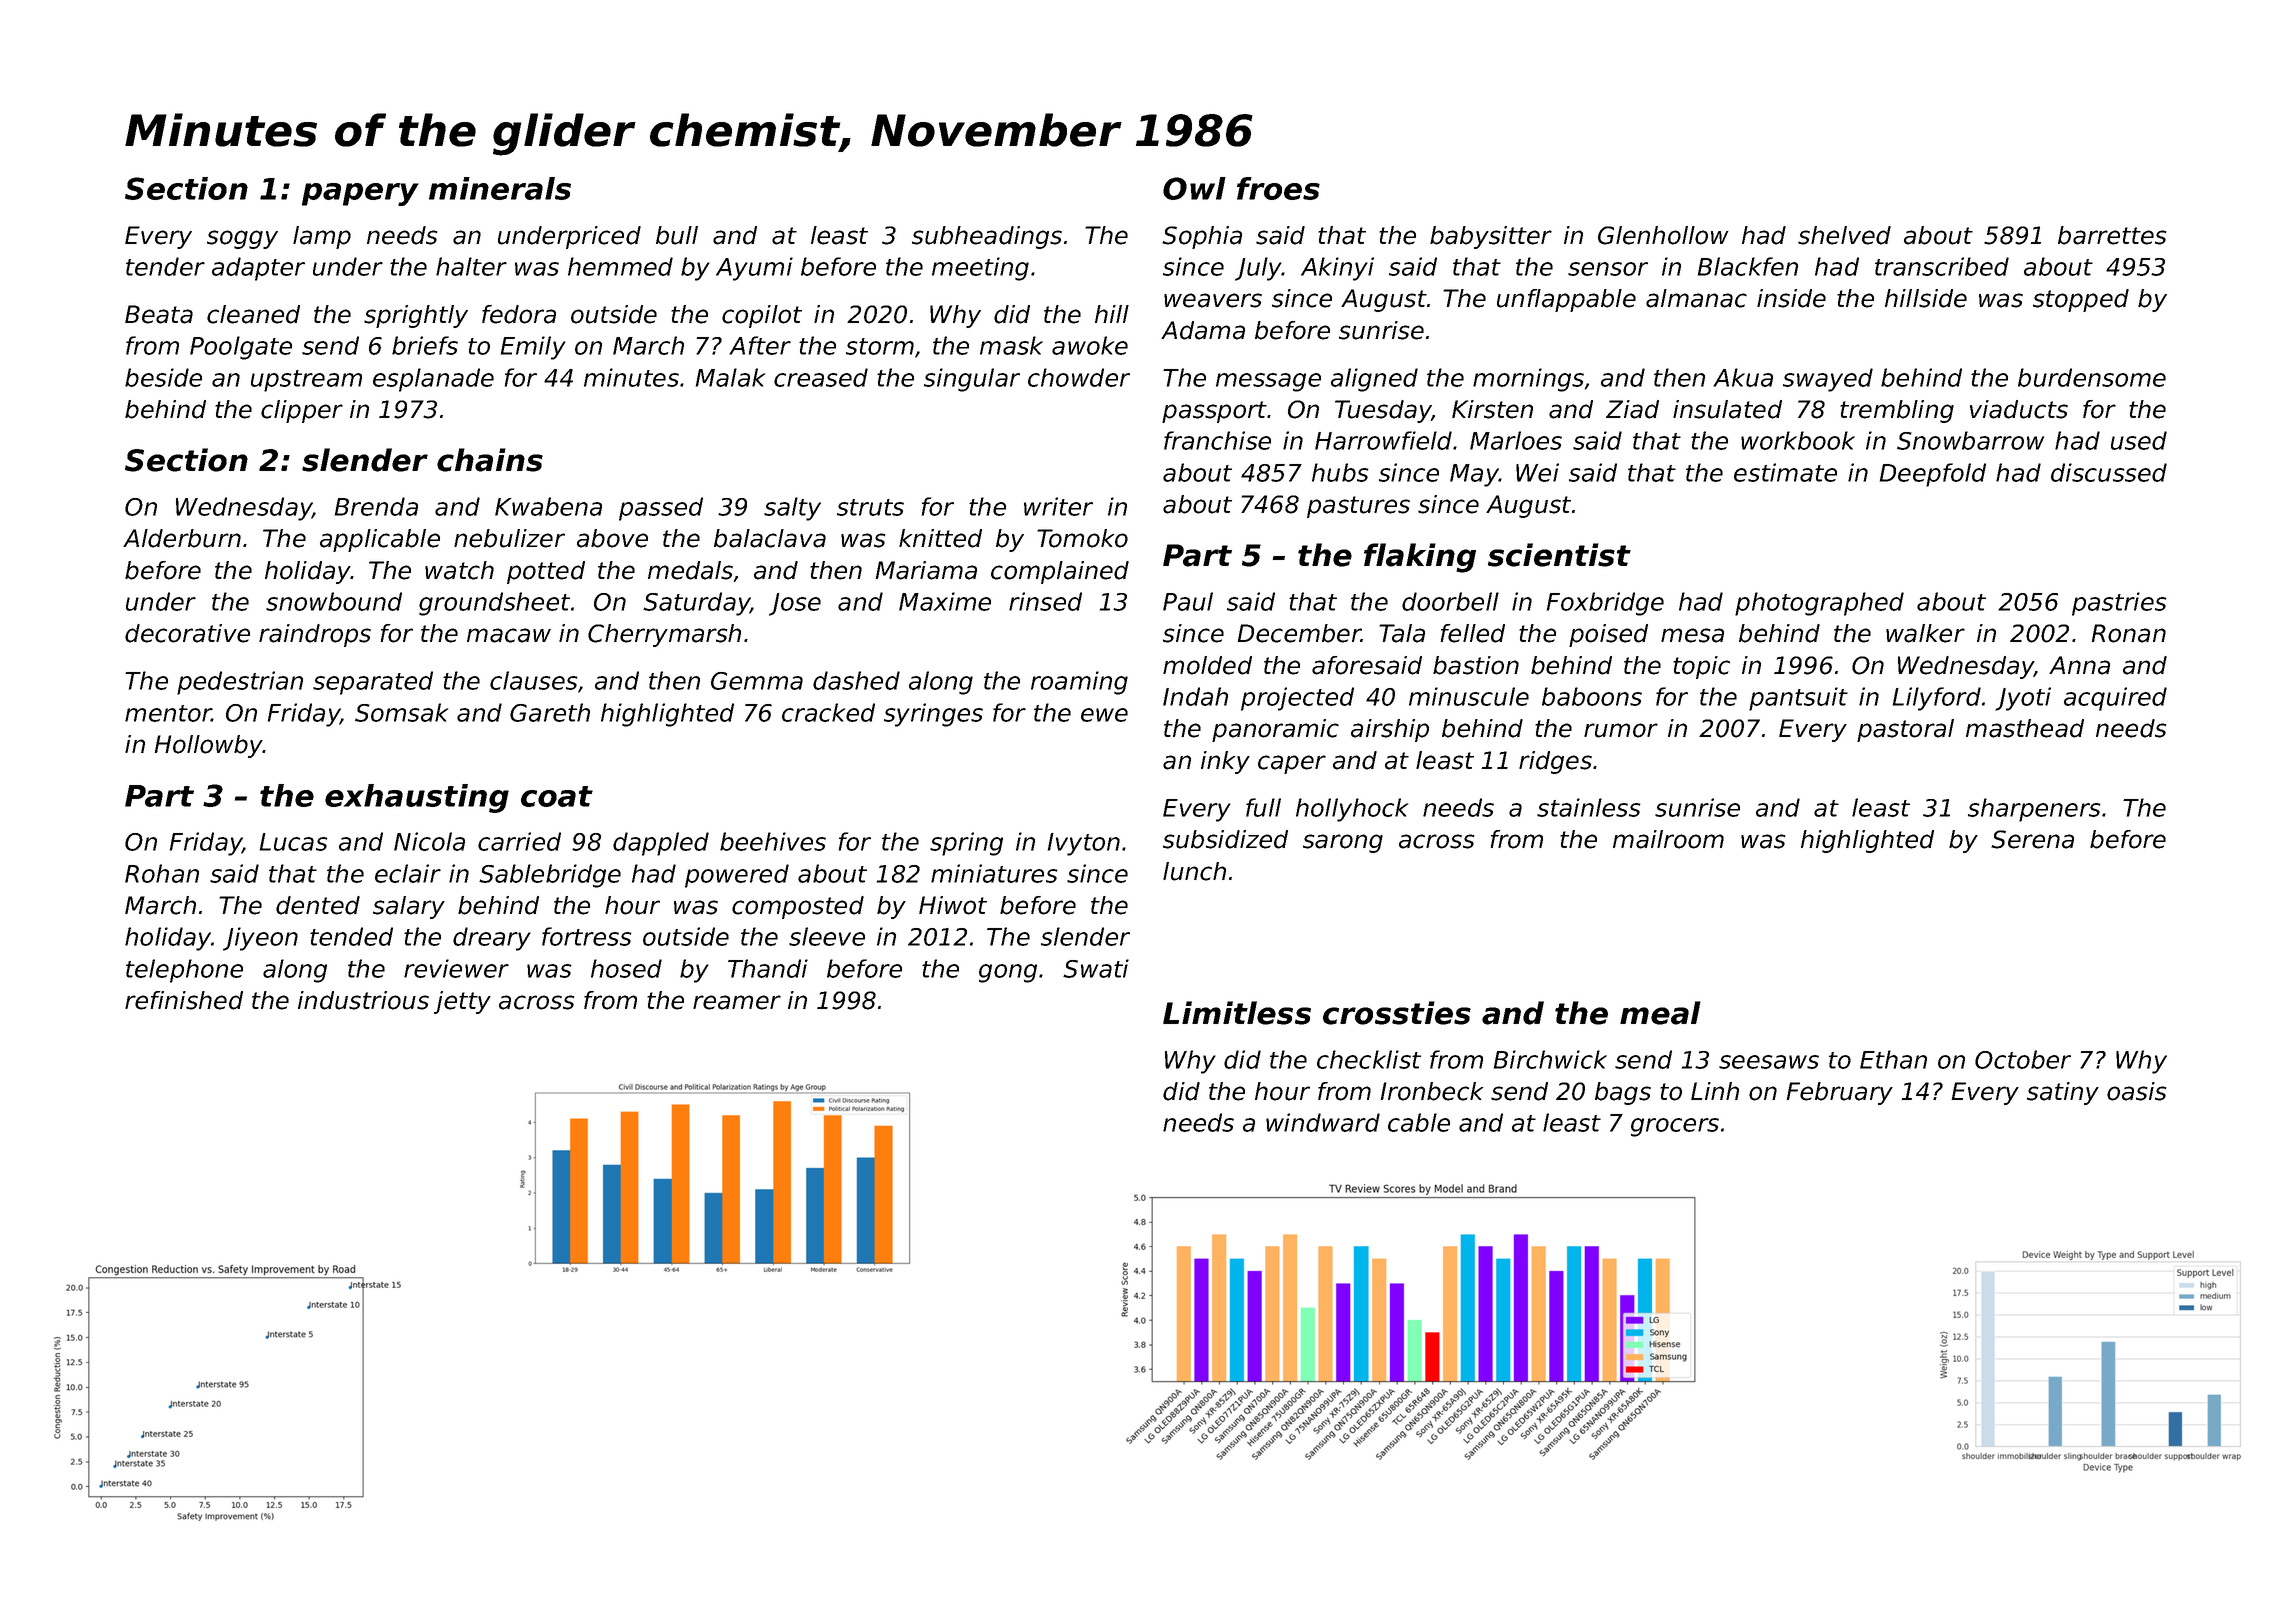  What do you see at coordinates (1082, 538) in the image?
I see `Tomoko` at bounding box center [1082, 538].
